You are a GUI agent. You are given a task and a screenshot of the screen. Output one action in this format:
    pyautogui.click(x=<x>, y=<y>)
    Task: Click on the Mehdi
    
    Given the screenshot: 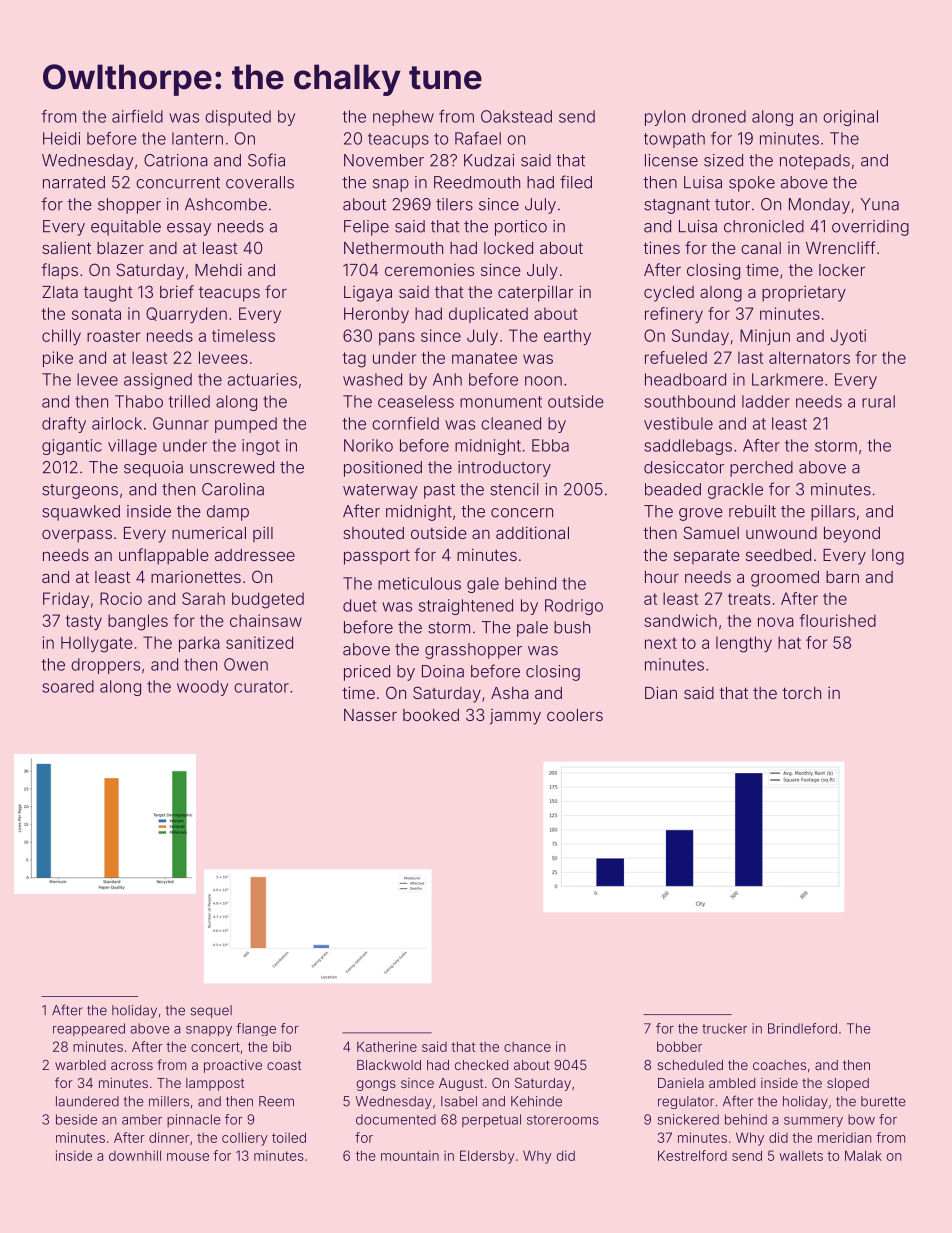 What is the action you would take?
    pyautogui.click(x=218, y=269)
